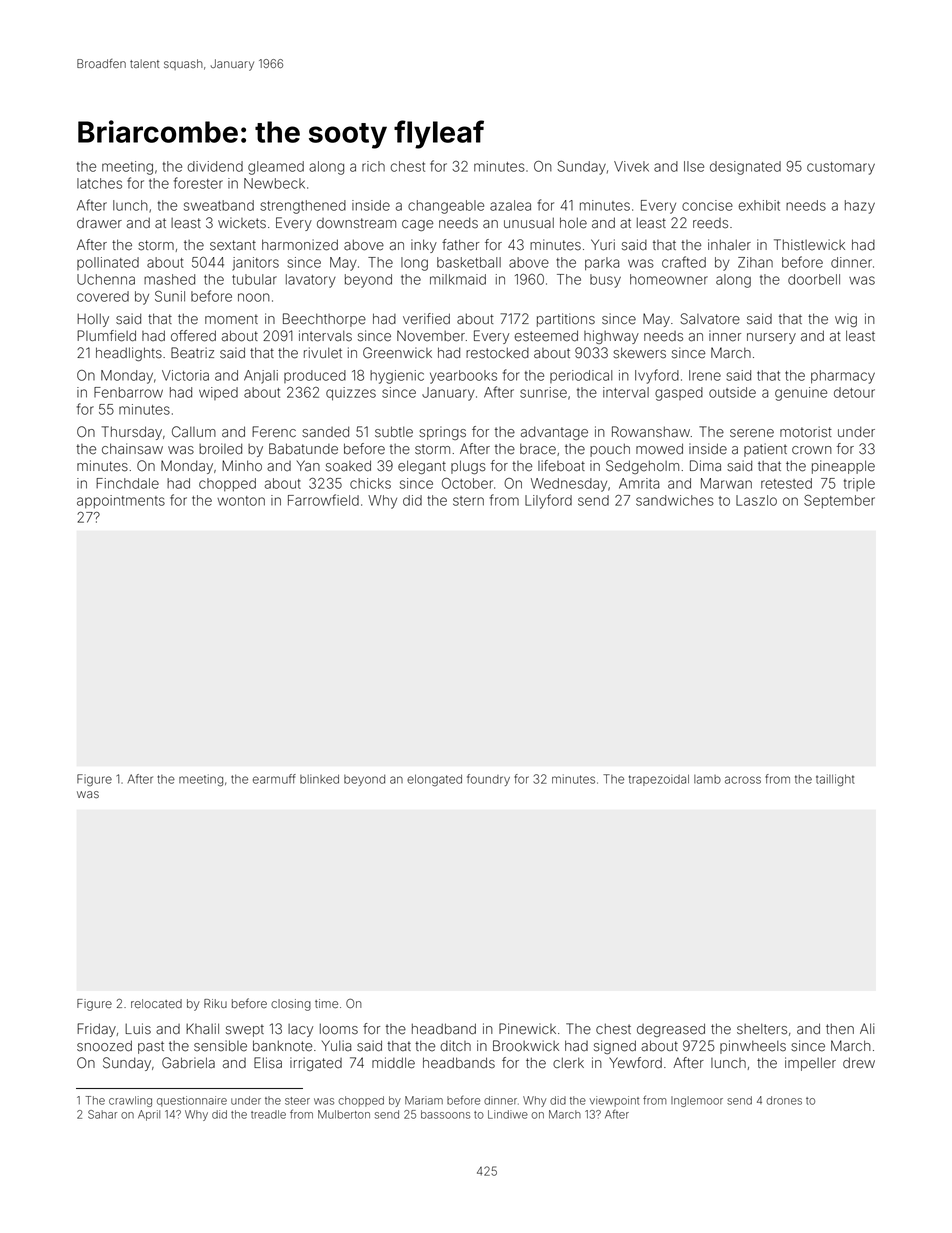 The width and height of the screenshot is (952, 1233). I want to click on blinked, so click(319, 779).
